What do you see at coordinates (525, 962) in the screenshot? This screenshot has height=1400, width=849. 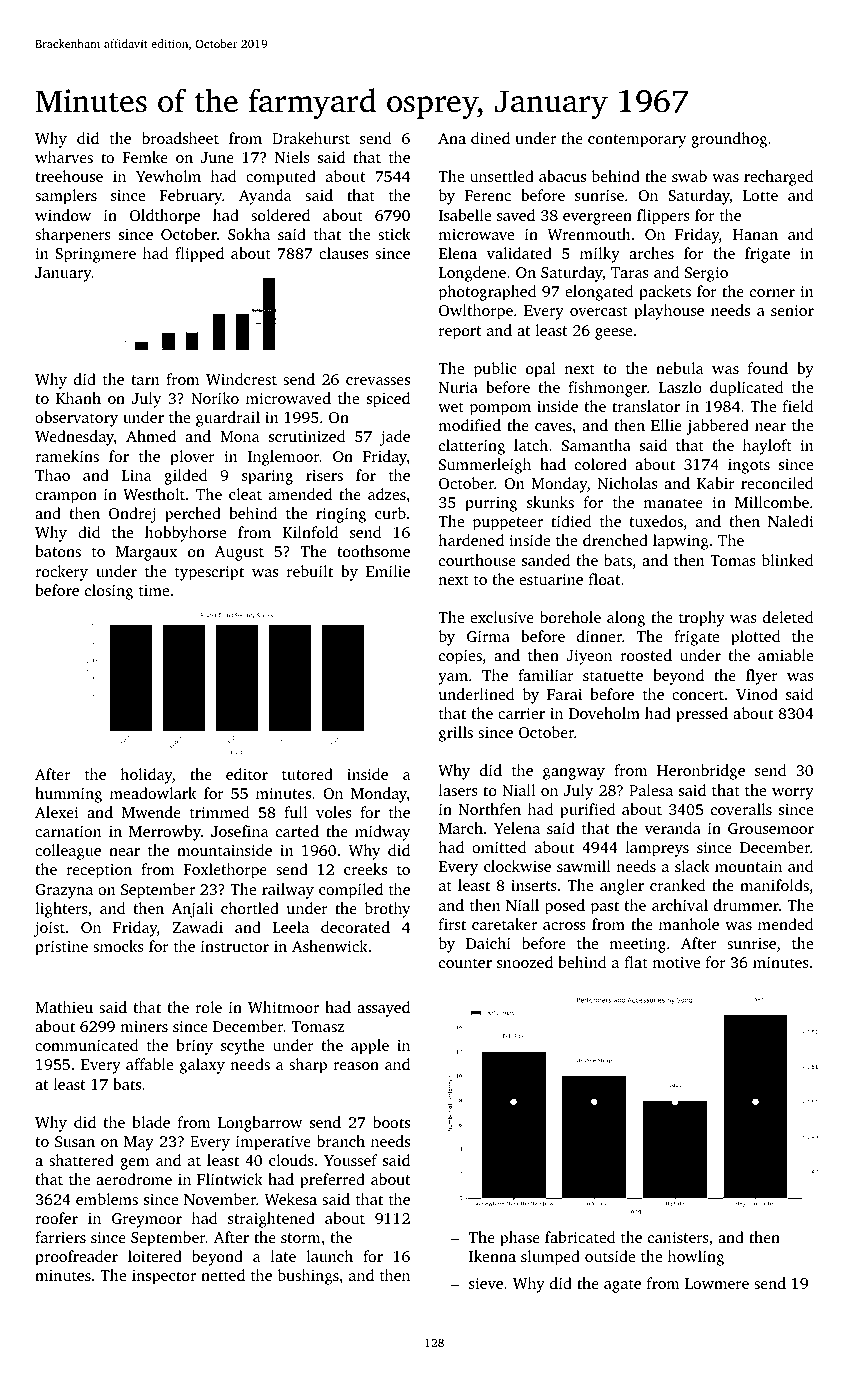 I see `snoozed` at bounding box center [525, 962].
